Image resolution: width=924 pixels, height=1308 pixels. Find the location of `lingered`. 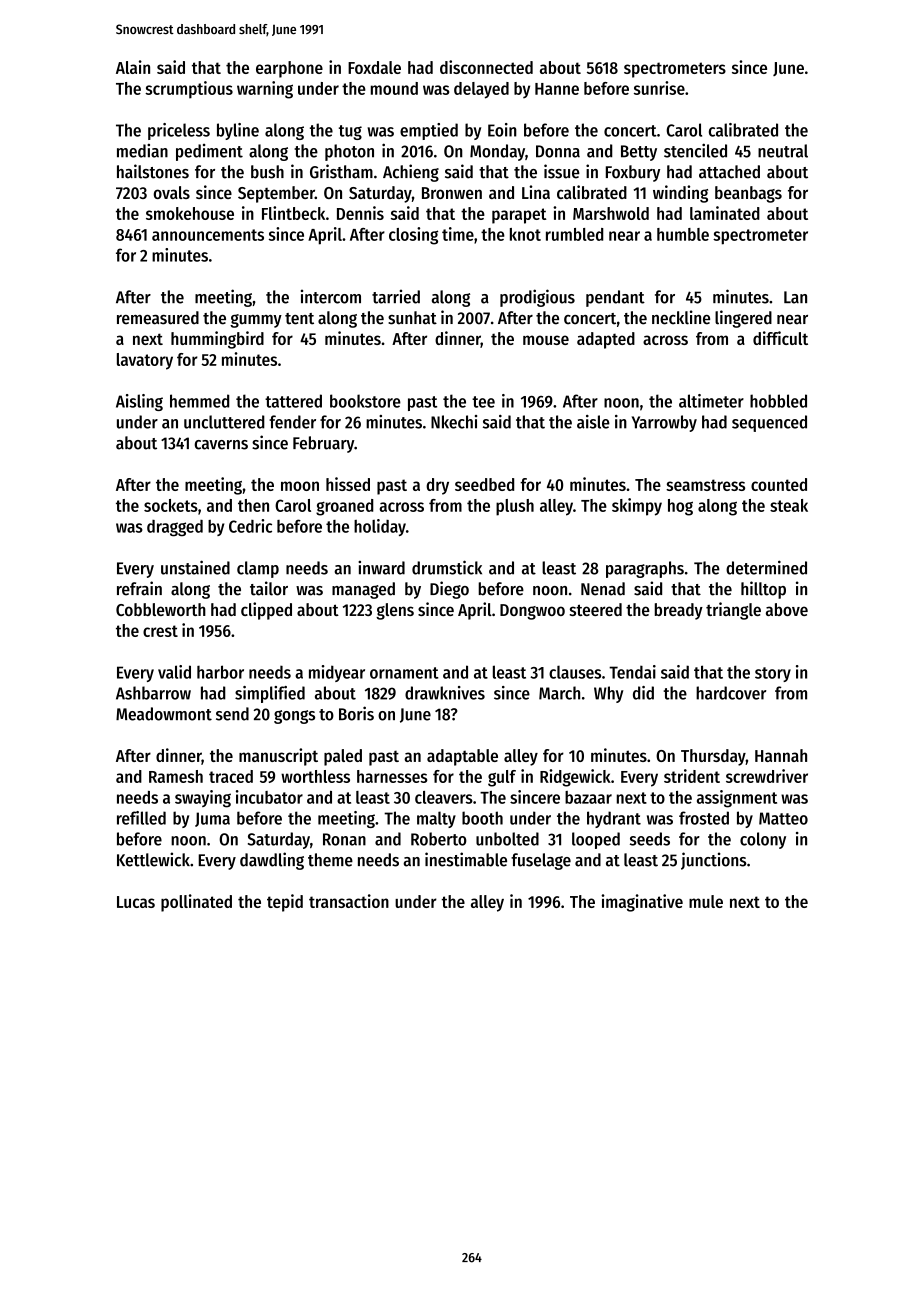

lingered is located at coordinates (743, 319).
